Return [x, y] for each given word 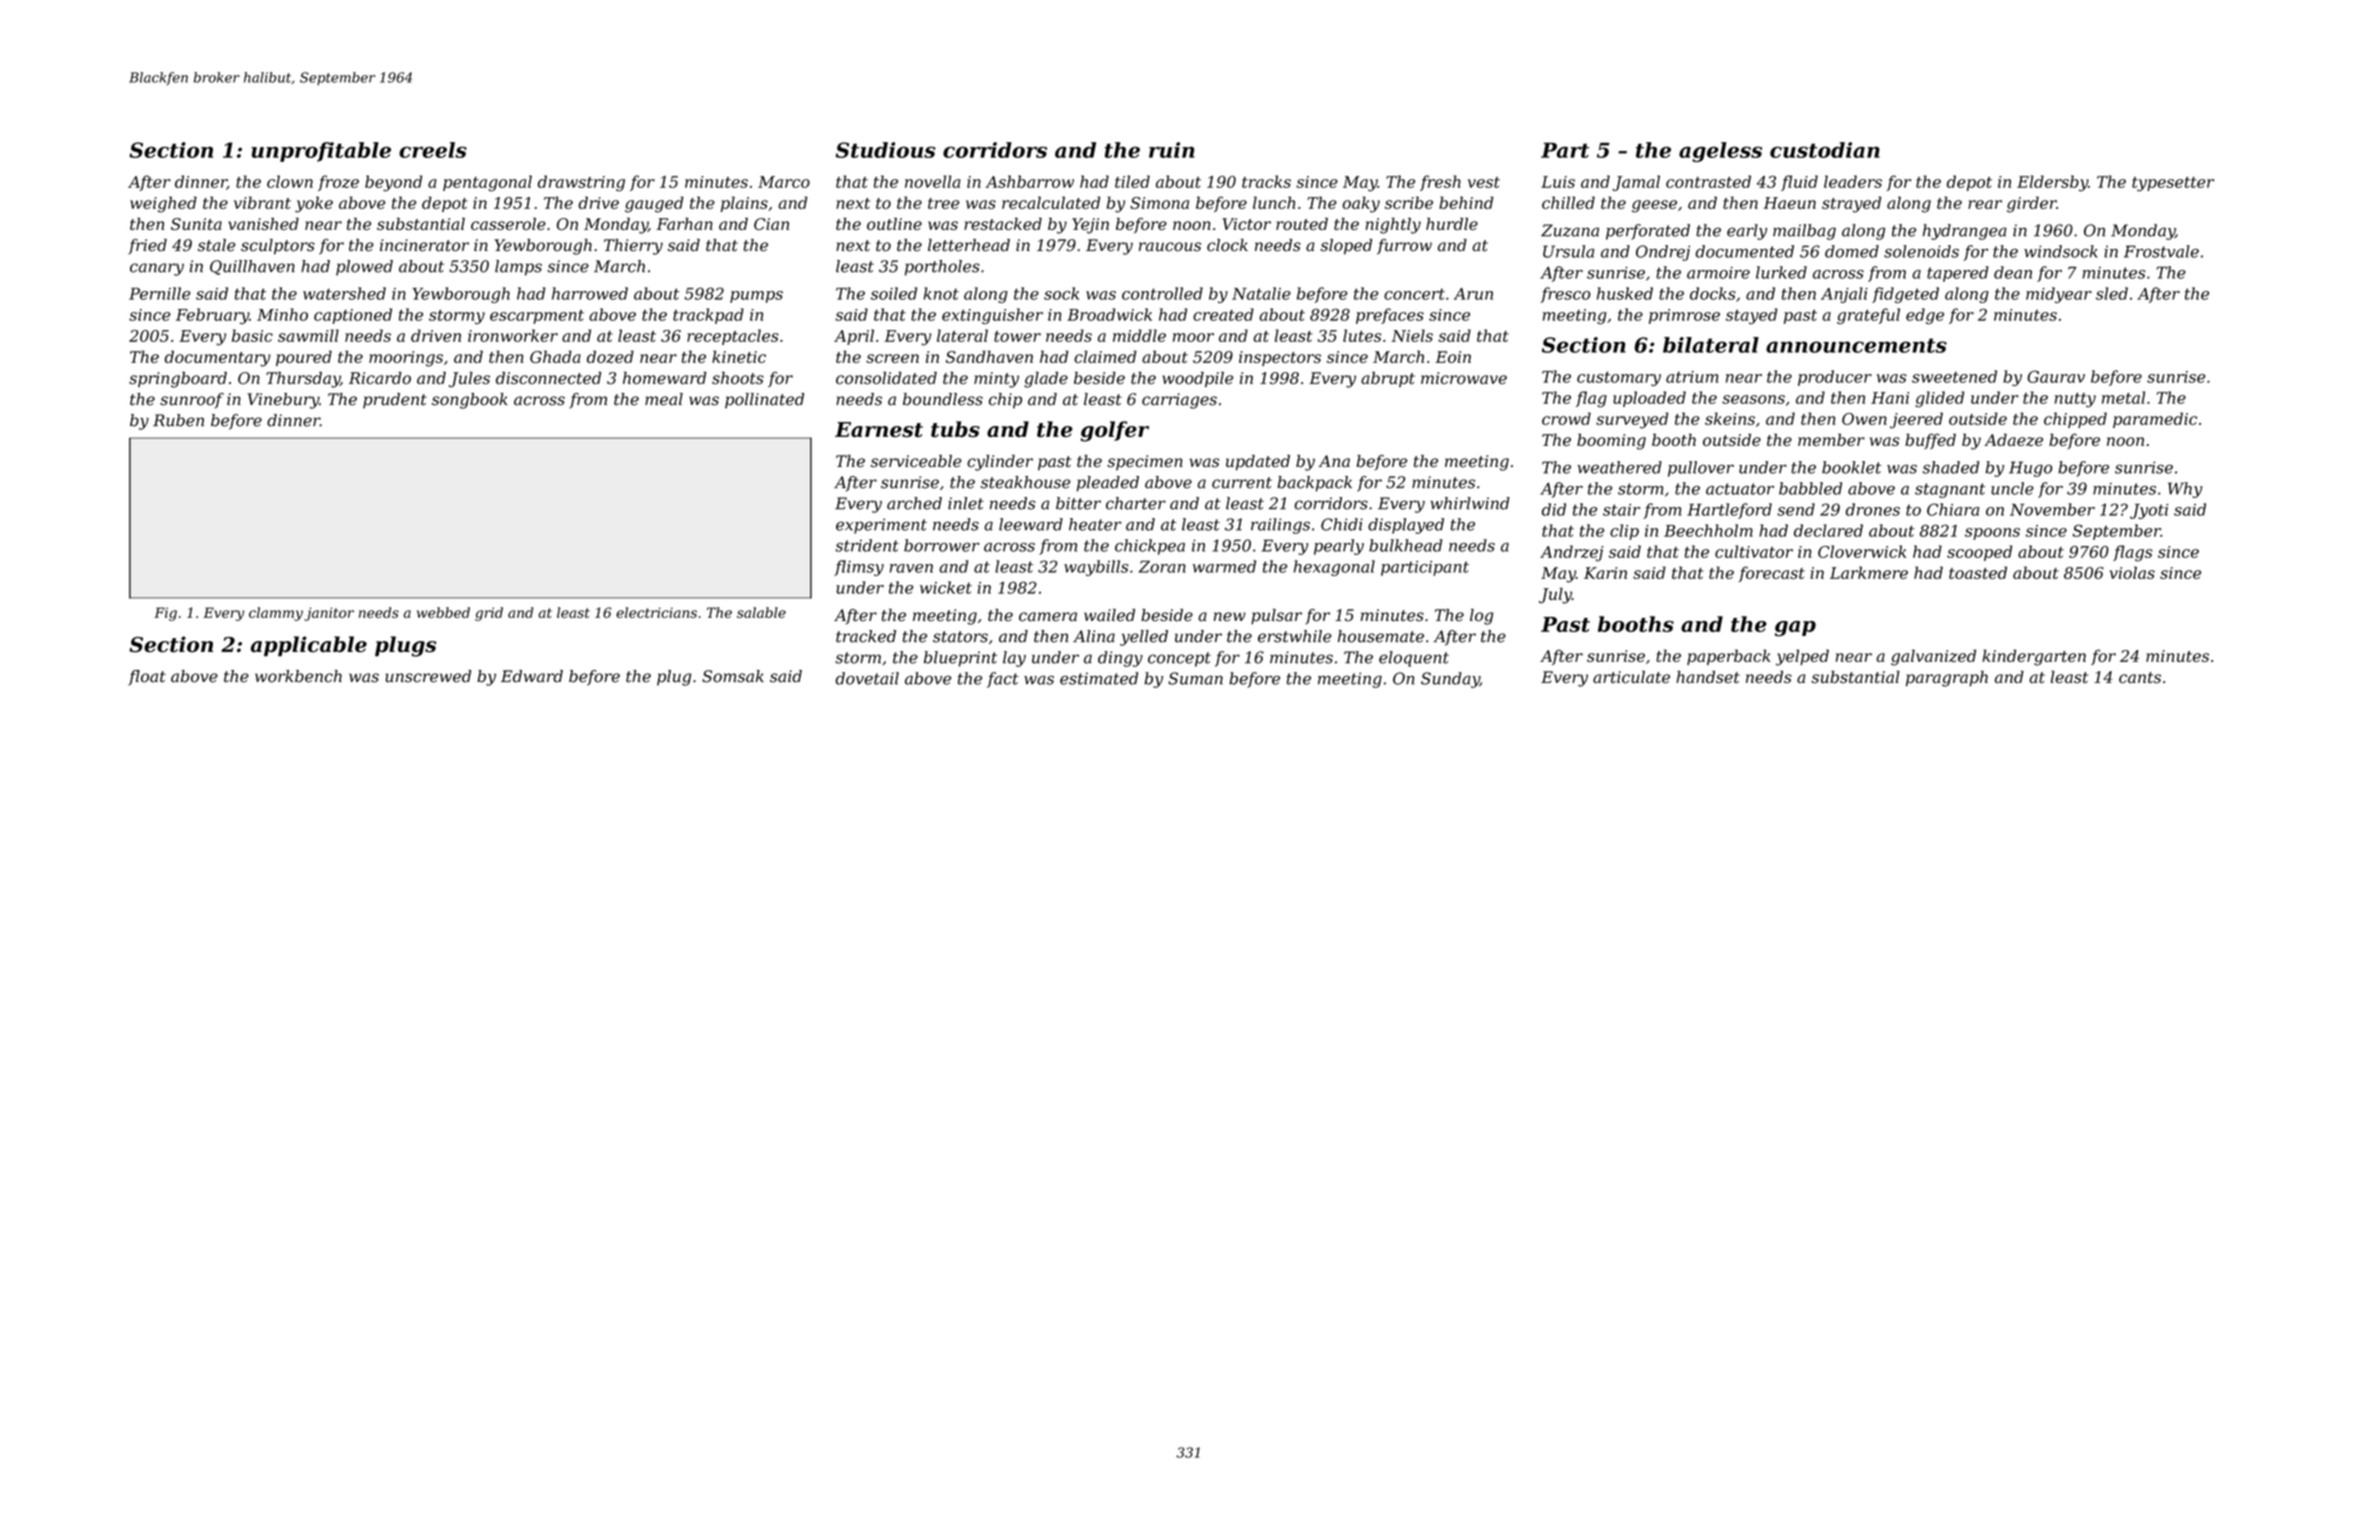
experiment [881, 526]
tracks [1266, 181]
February [212, 316]
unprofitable [321, 152]
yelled [1144, 638]
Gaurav [2056, 376]
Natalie [1261, 293]
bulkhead [1405, 545]
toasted [1978, 572]
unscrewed [428, 676]
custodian [1825, 150]
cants [2140, 677]
